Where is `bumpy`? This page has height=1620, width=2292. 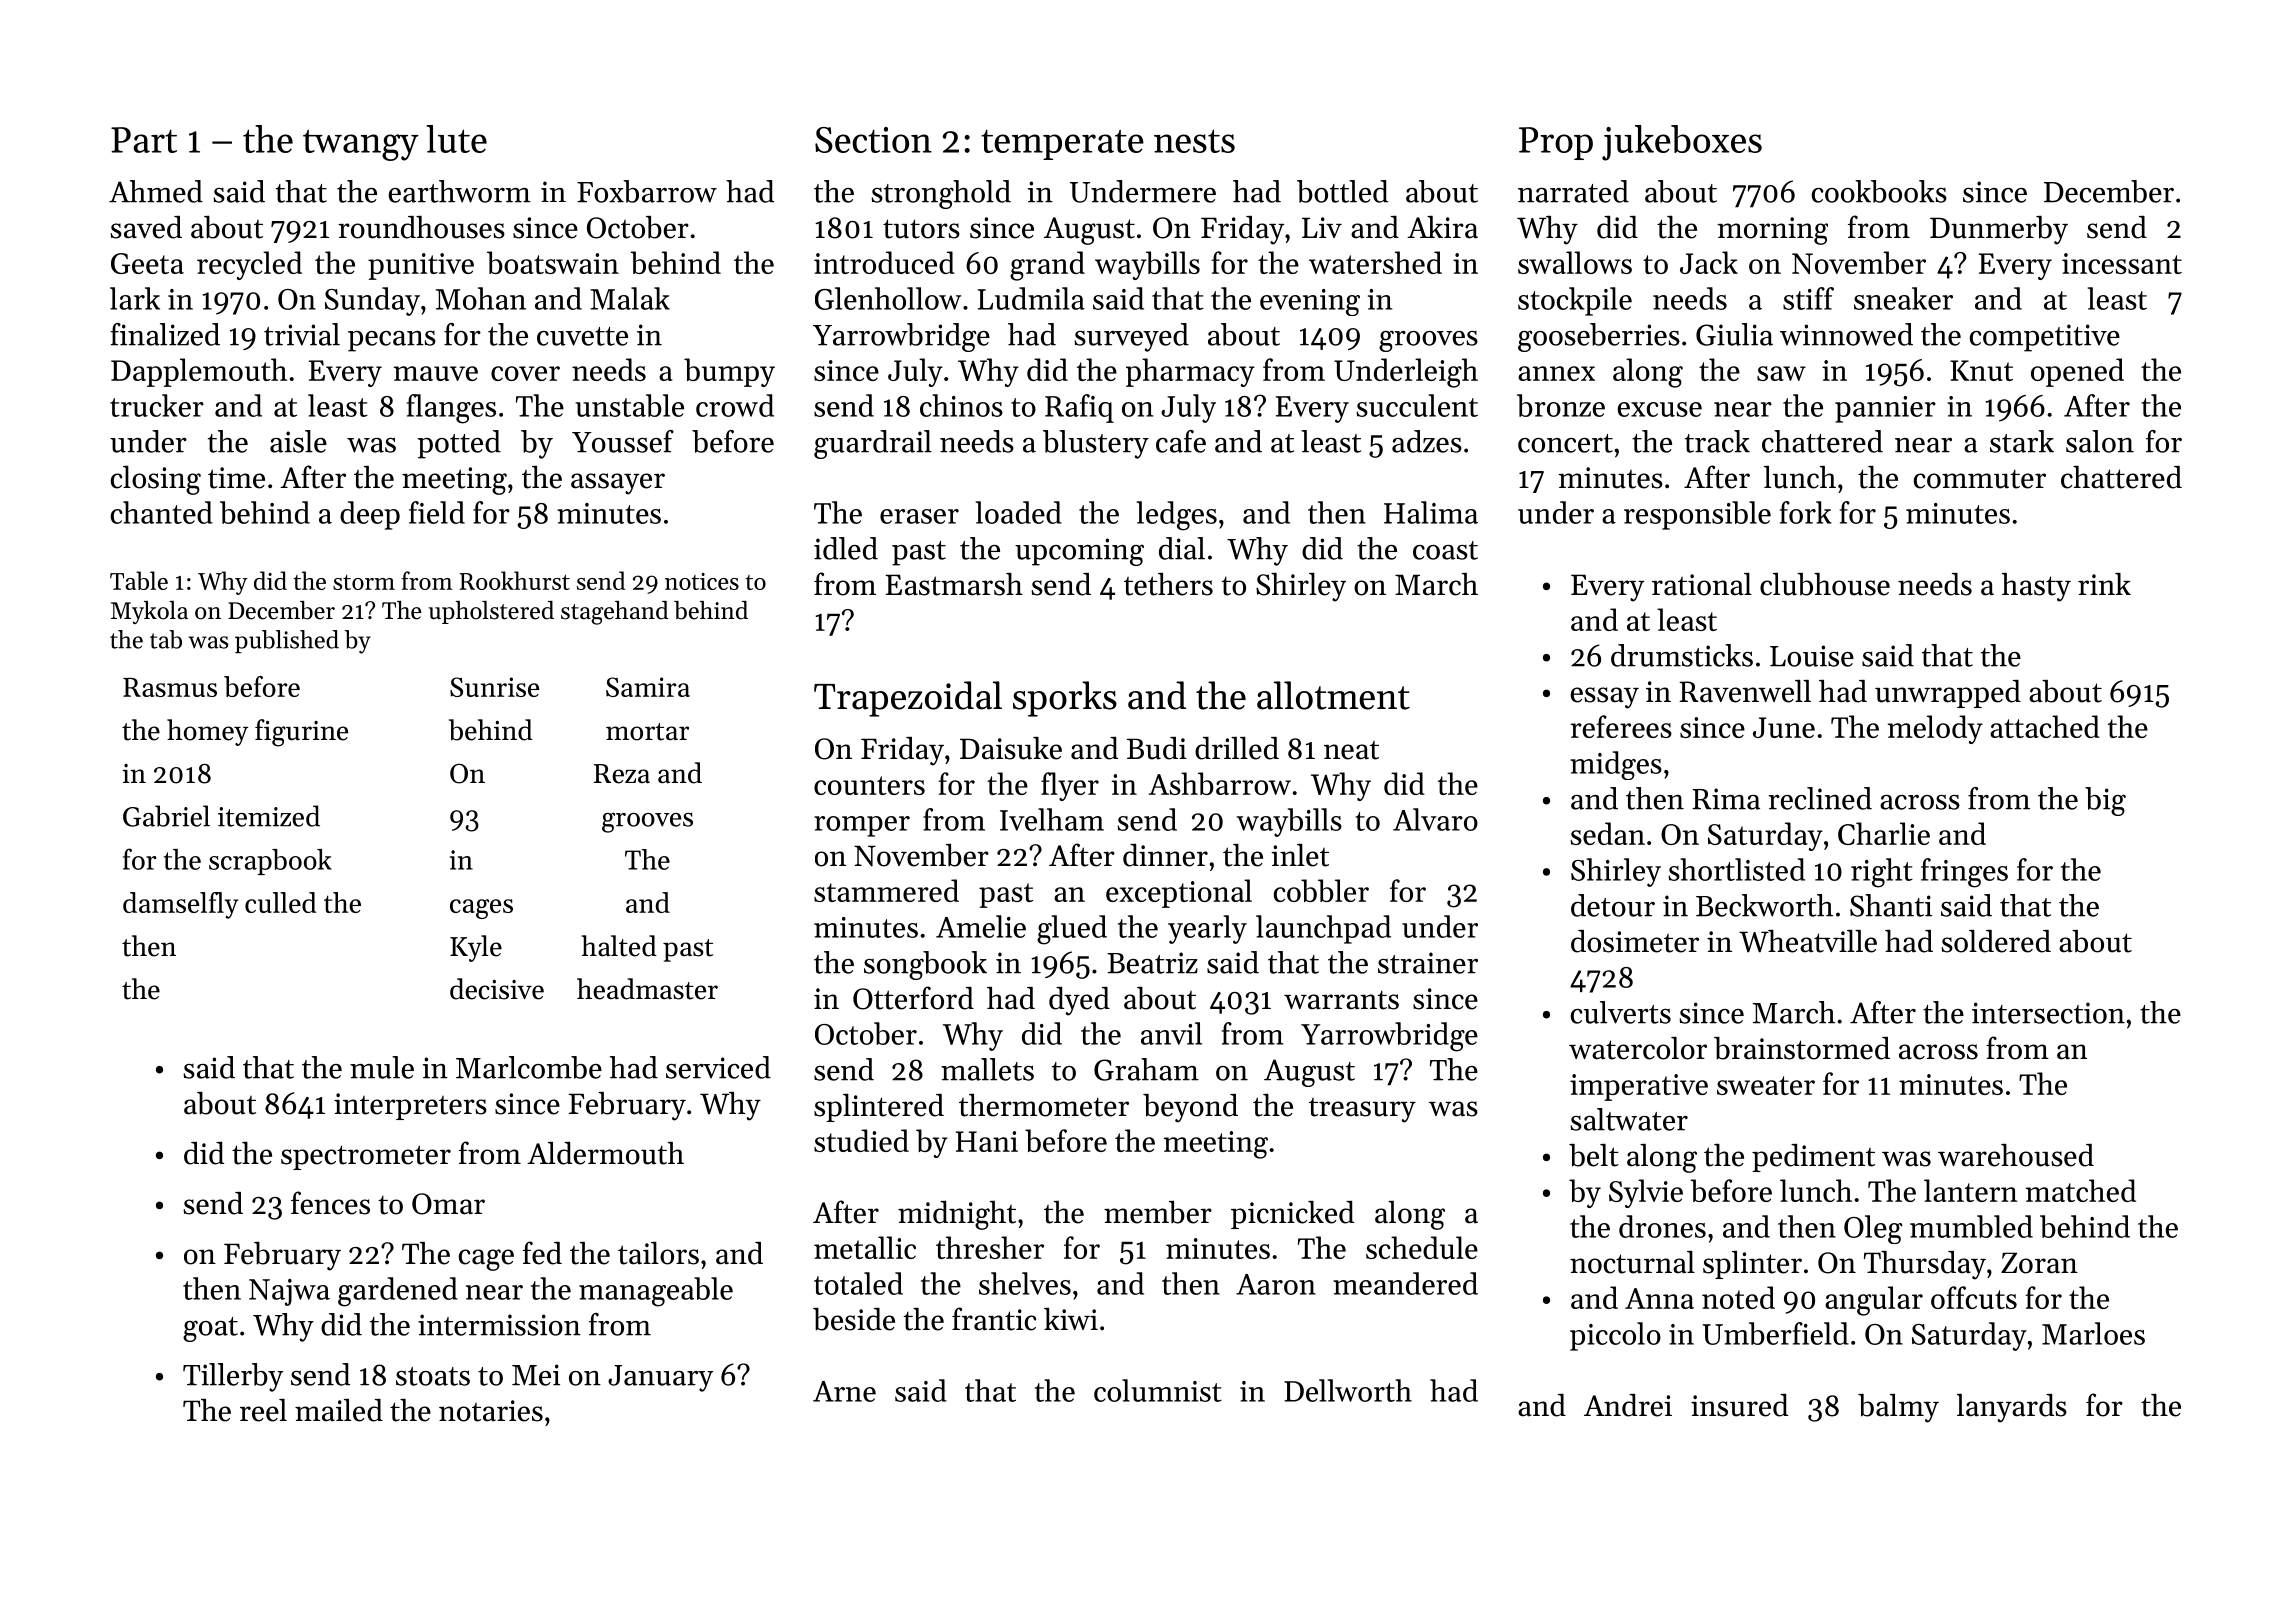 bumpy is located at coordinates (729, 372).
